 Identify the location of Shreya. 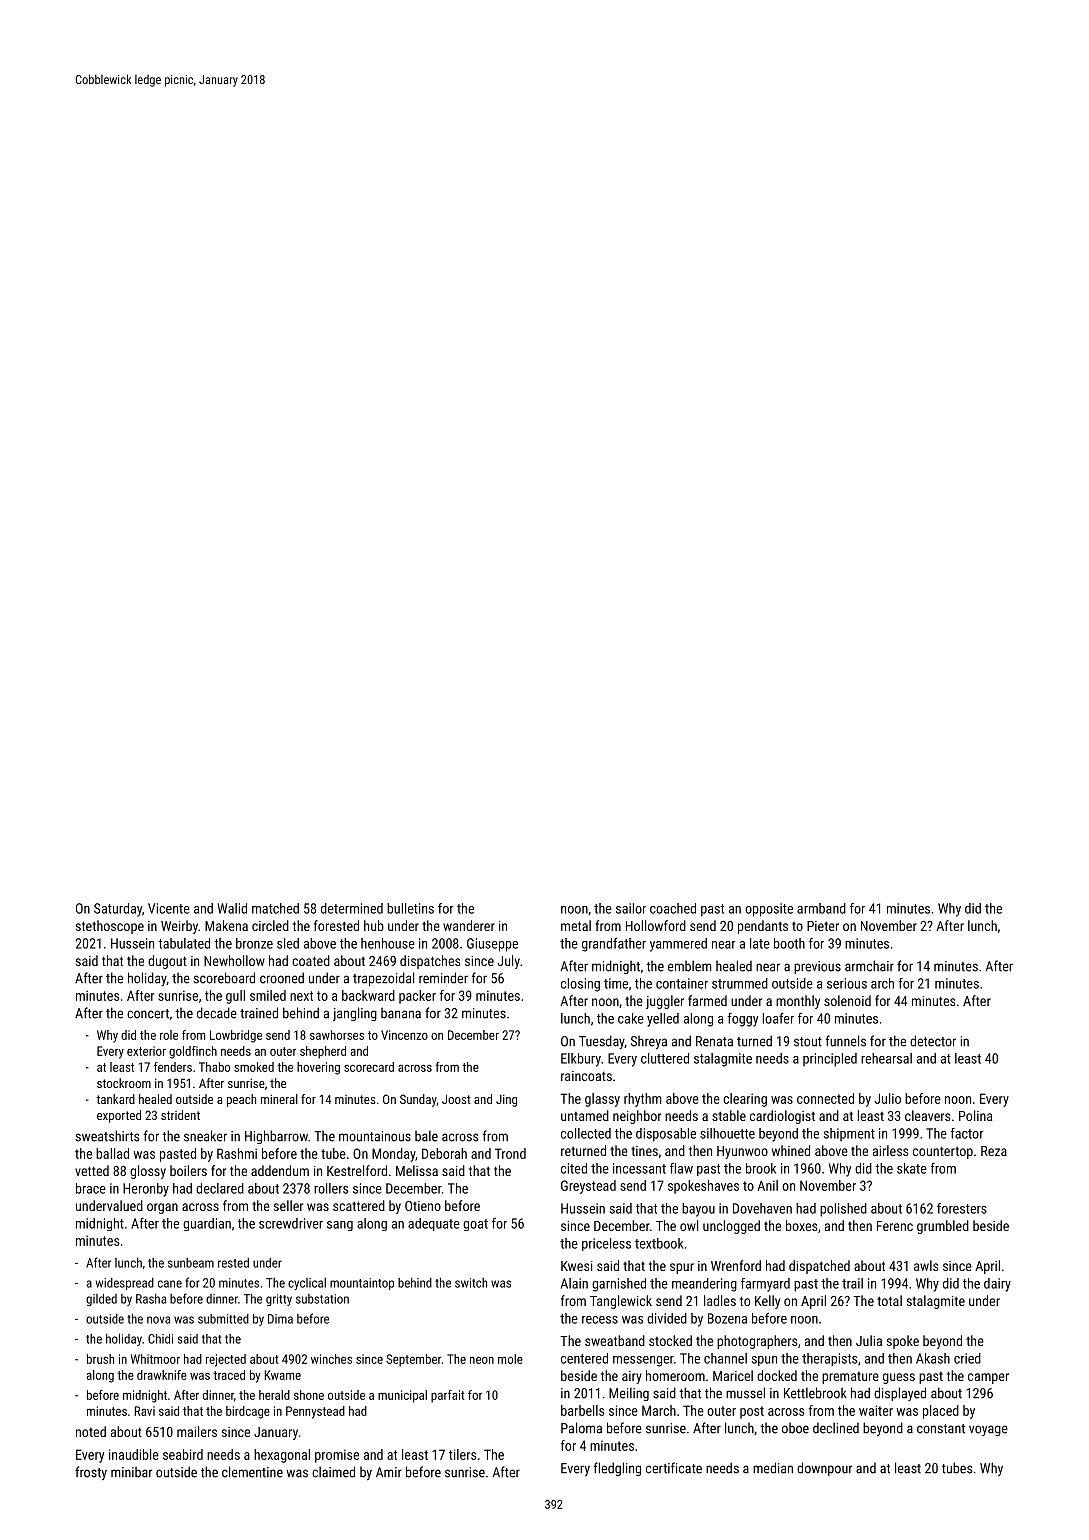
(649, 1042).
